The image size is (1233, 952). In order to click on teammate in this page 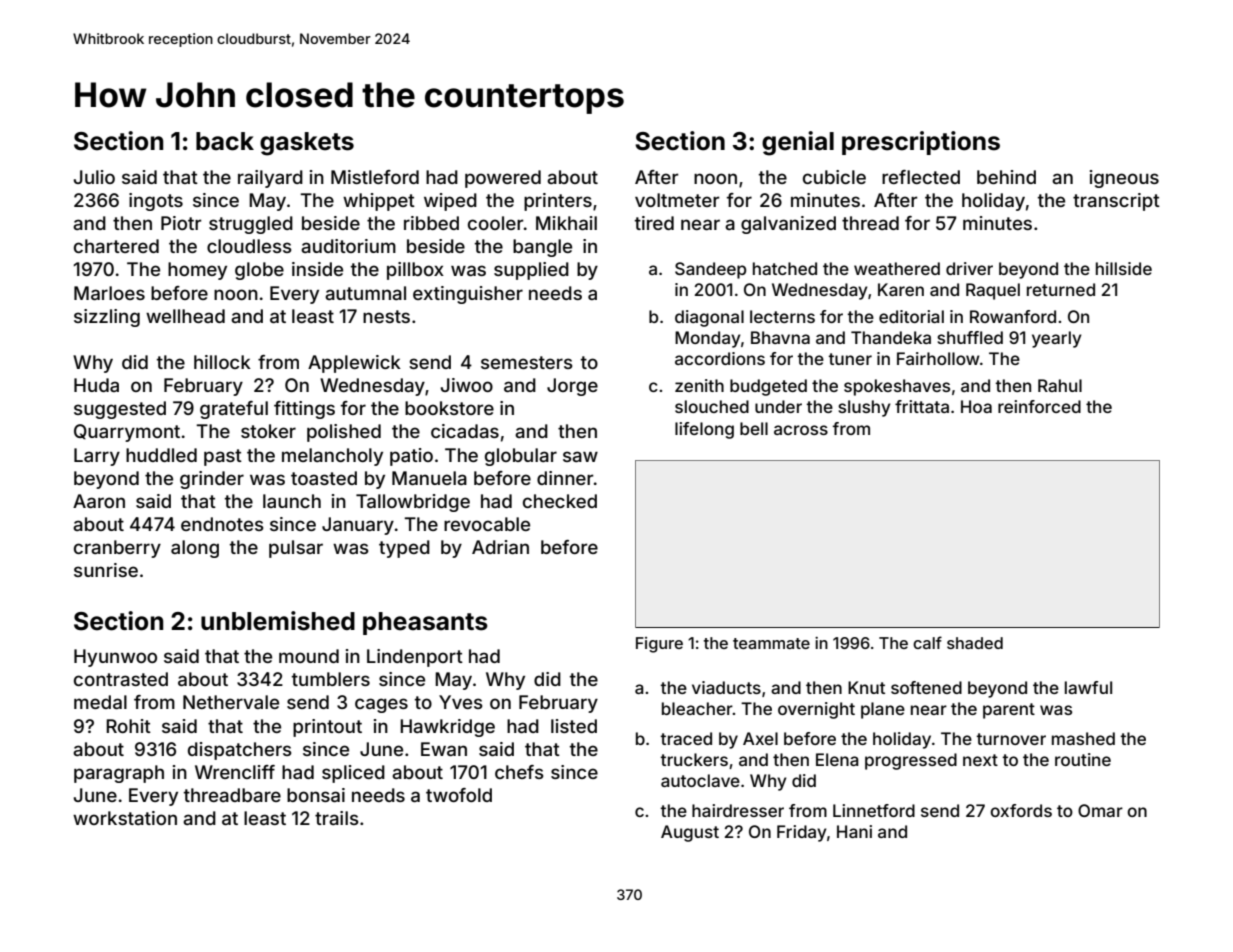, I will do `click(771, 643)`.
